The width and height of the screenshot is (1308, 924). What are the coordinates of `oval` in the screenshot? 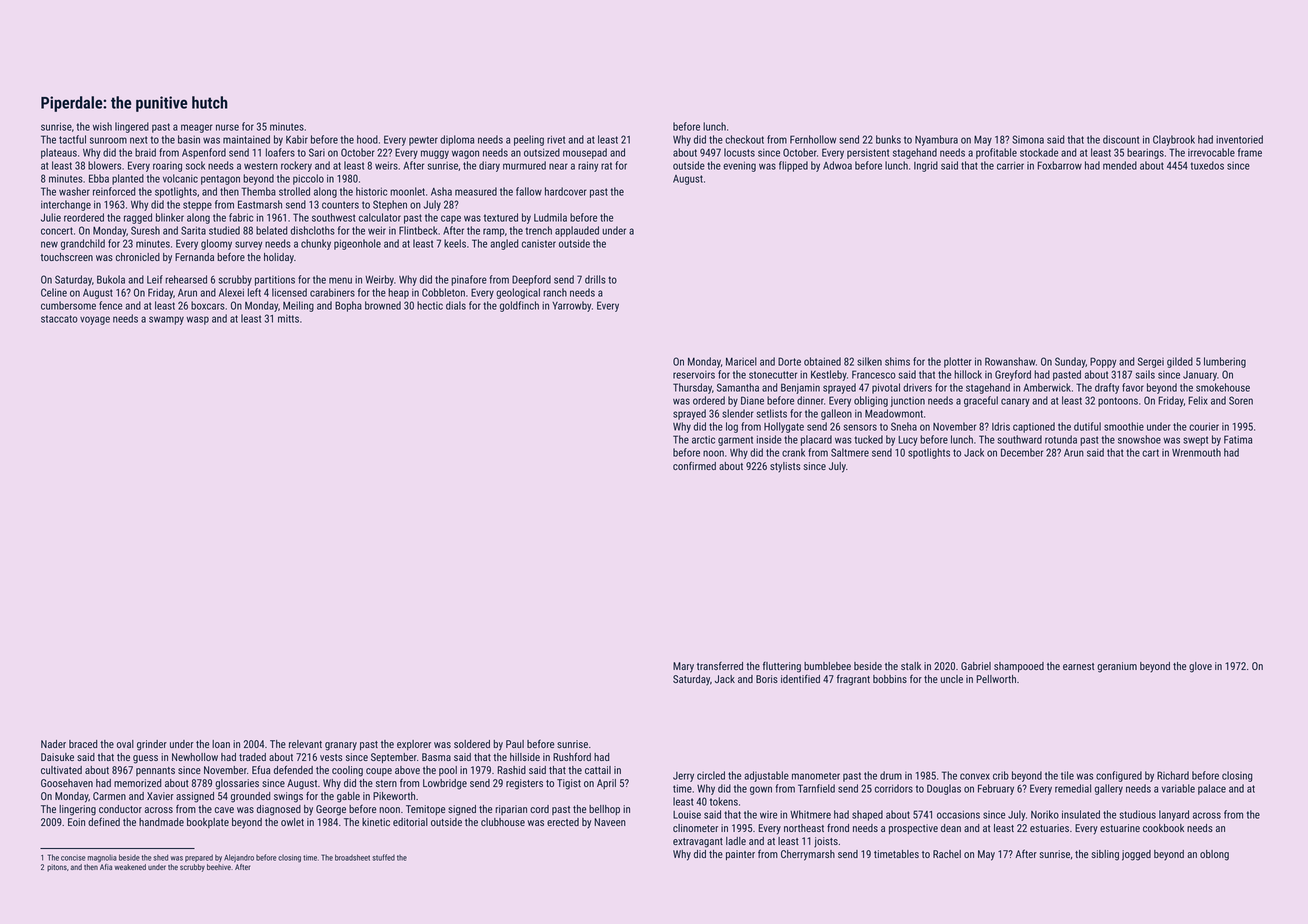 It's located at (125, 744).
